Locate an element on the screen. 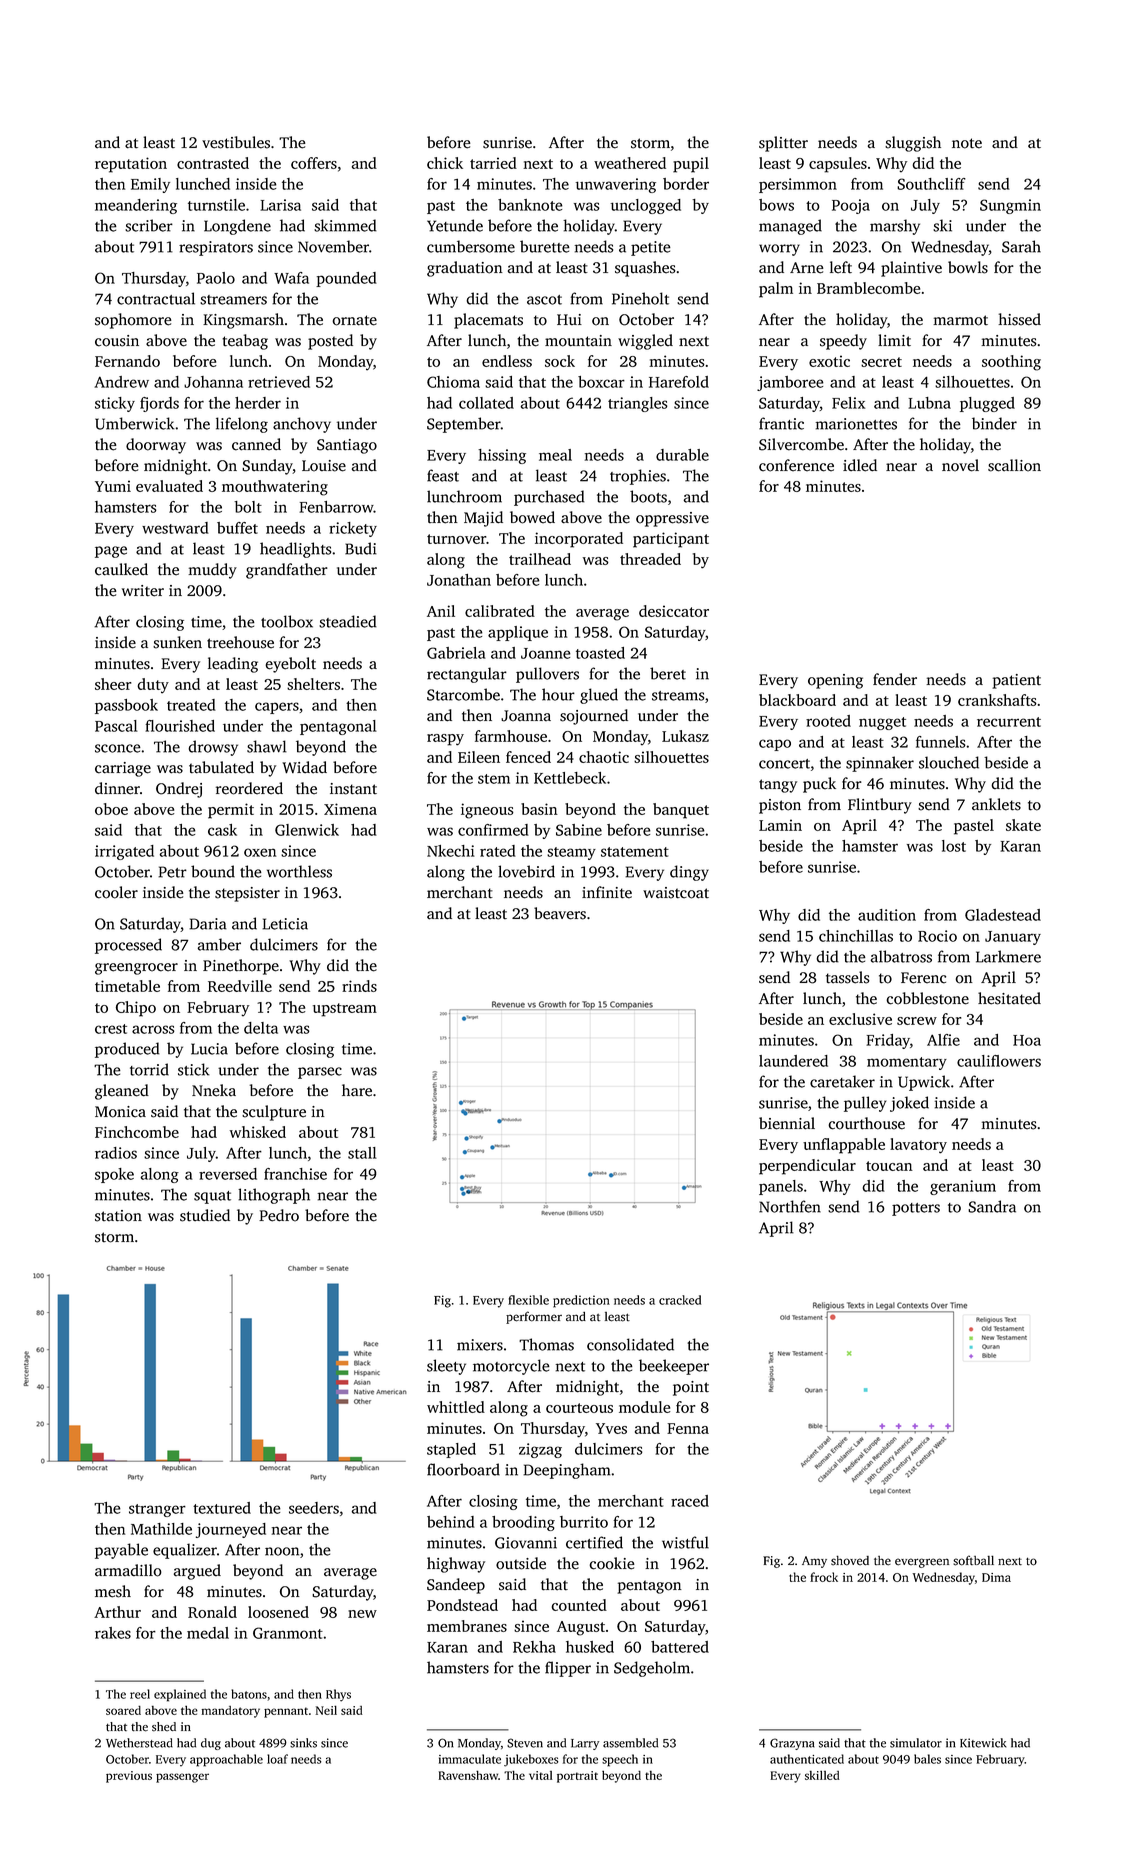 The width and height of the screenshot is (1136, 1872). managed is located at coordinates (790, 227).
